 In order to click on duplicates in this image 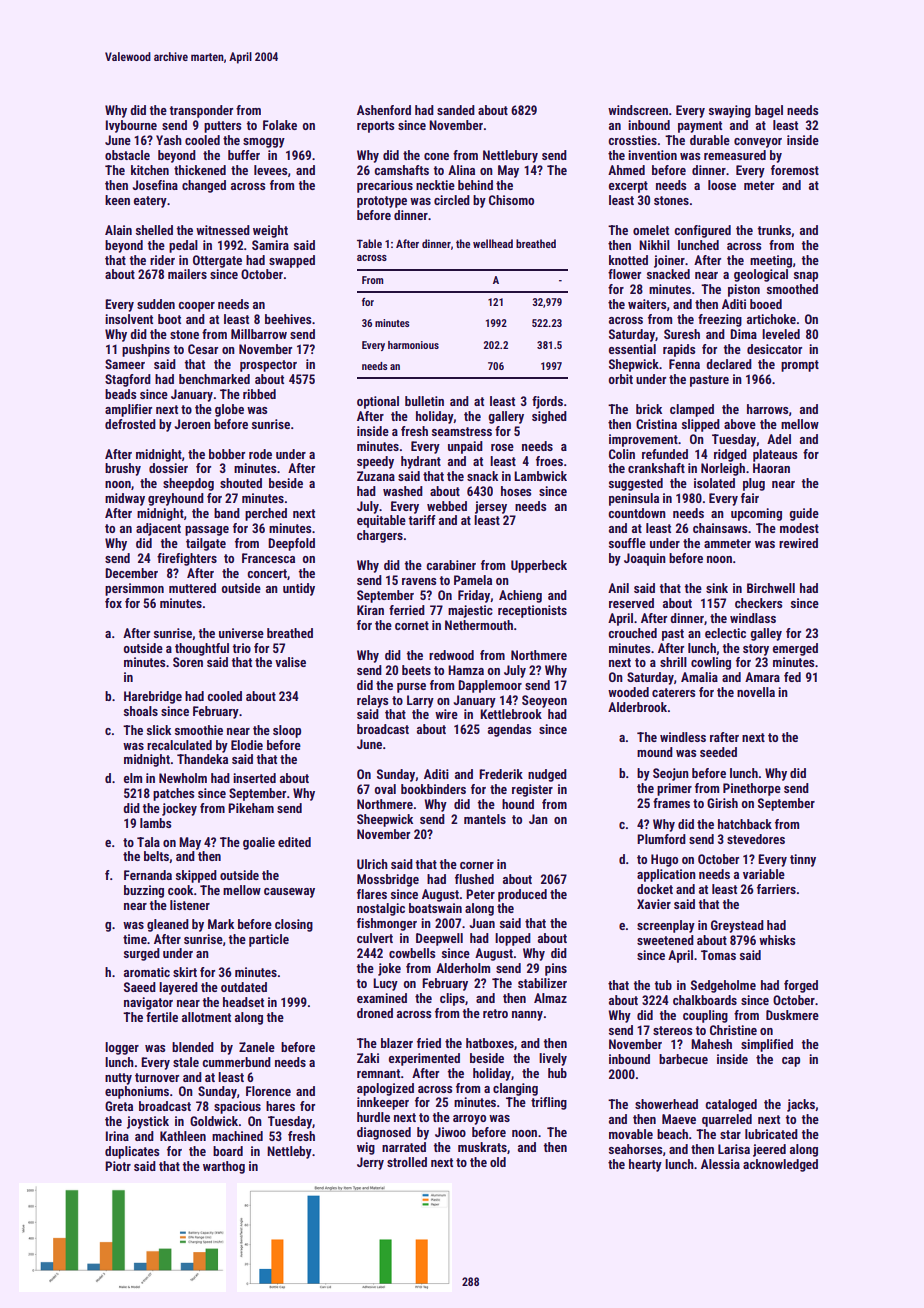, I will do `click(132, 1152)`.
